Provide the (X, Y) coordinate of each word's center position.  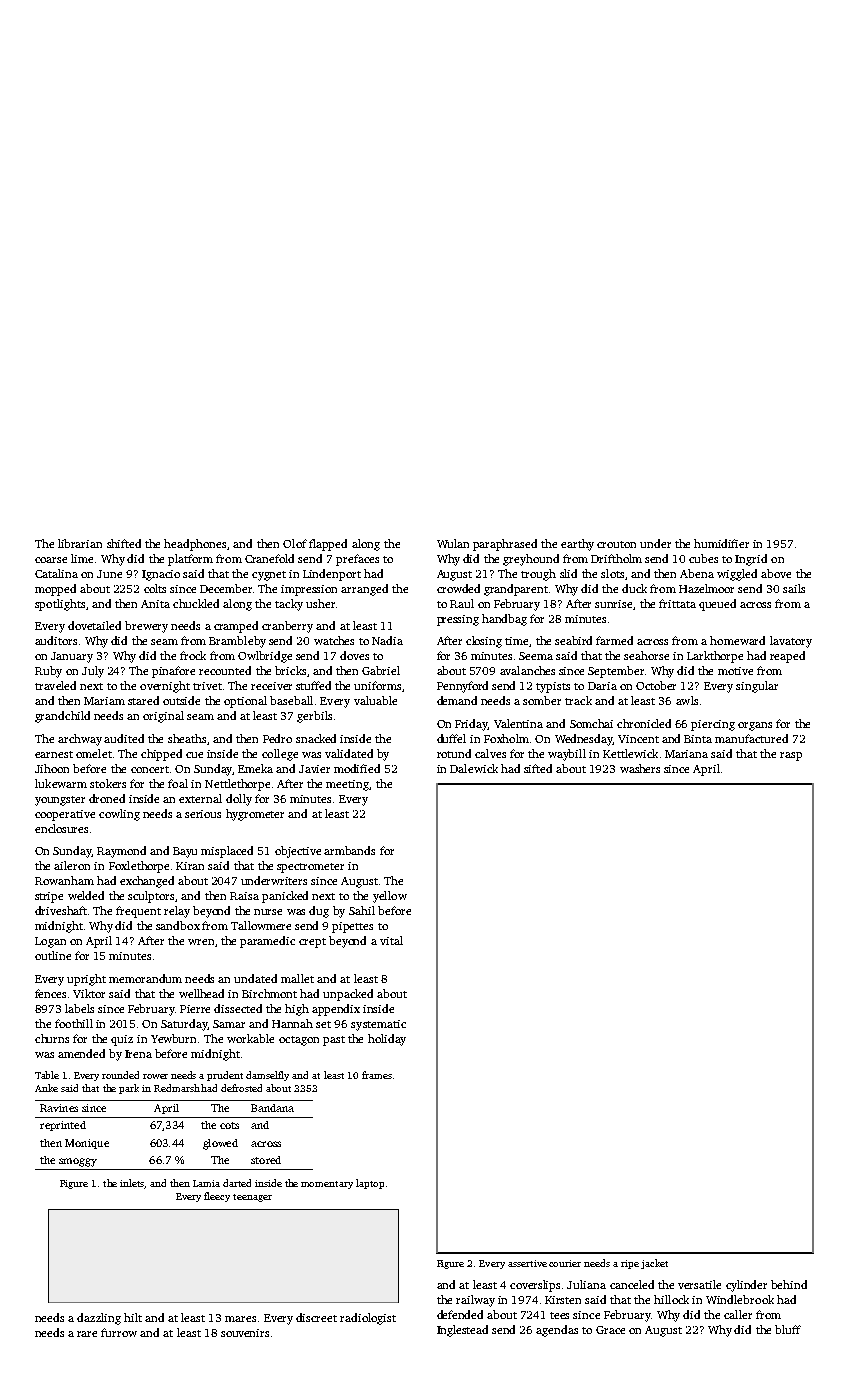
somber (542, 700)
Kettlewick (630, 753)
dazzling (99, 1319)
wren (201, 942)
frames (377, 1075)
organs (755, 726)
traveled (55, 685)
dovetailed (94, 625)
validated (349, 753)
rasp (791, 756)
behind (789, 1284)
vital (391, 940)
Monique (87, 1144)
